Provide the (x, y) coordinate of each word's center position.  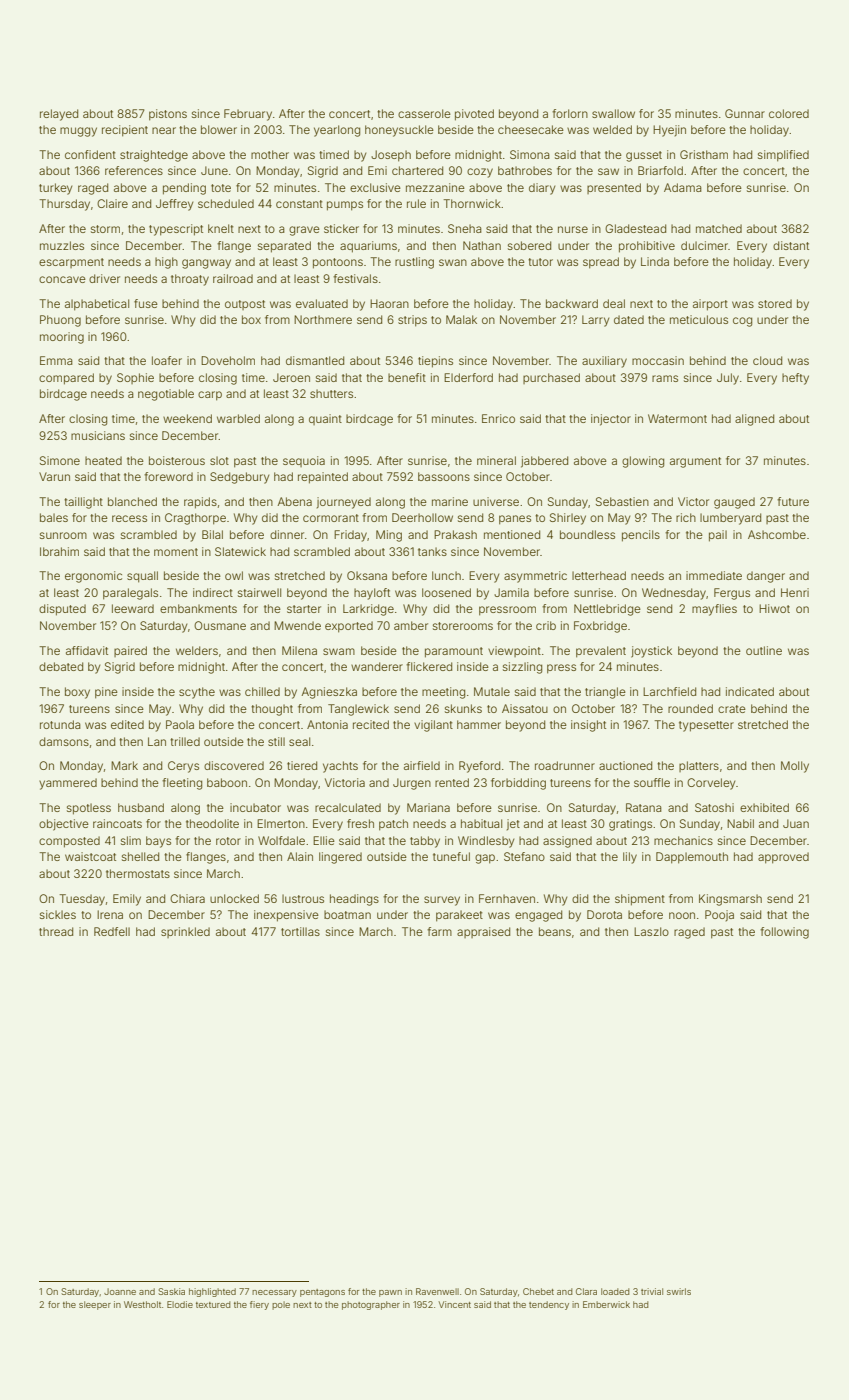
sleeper (95, 1305)
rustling (414, 263)
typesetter (706, 726)
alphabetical (97, 305)
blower (219, 129)
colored (789, 113)
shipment (640, 900)
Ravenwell (437, 1291)
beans (555, 931)
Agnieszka (329, 693)
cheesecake (531, 129)
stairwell (259, 592)
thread (56, 931)
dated (629, 319)
